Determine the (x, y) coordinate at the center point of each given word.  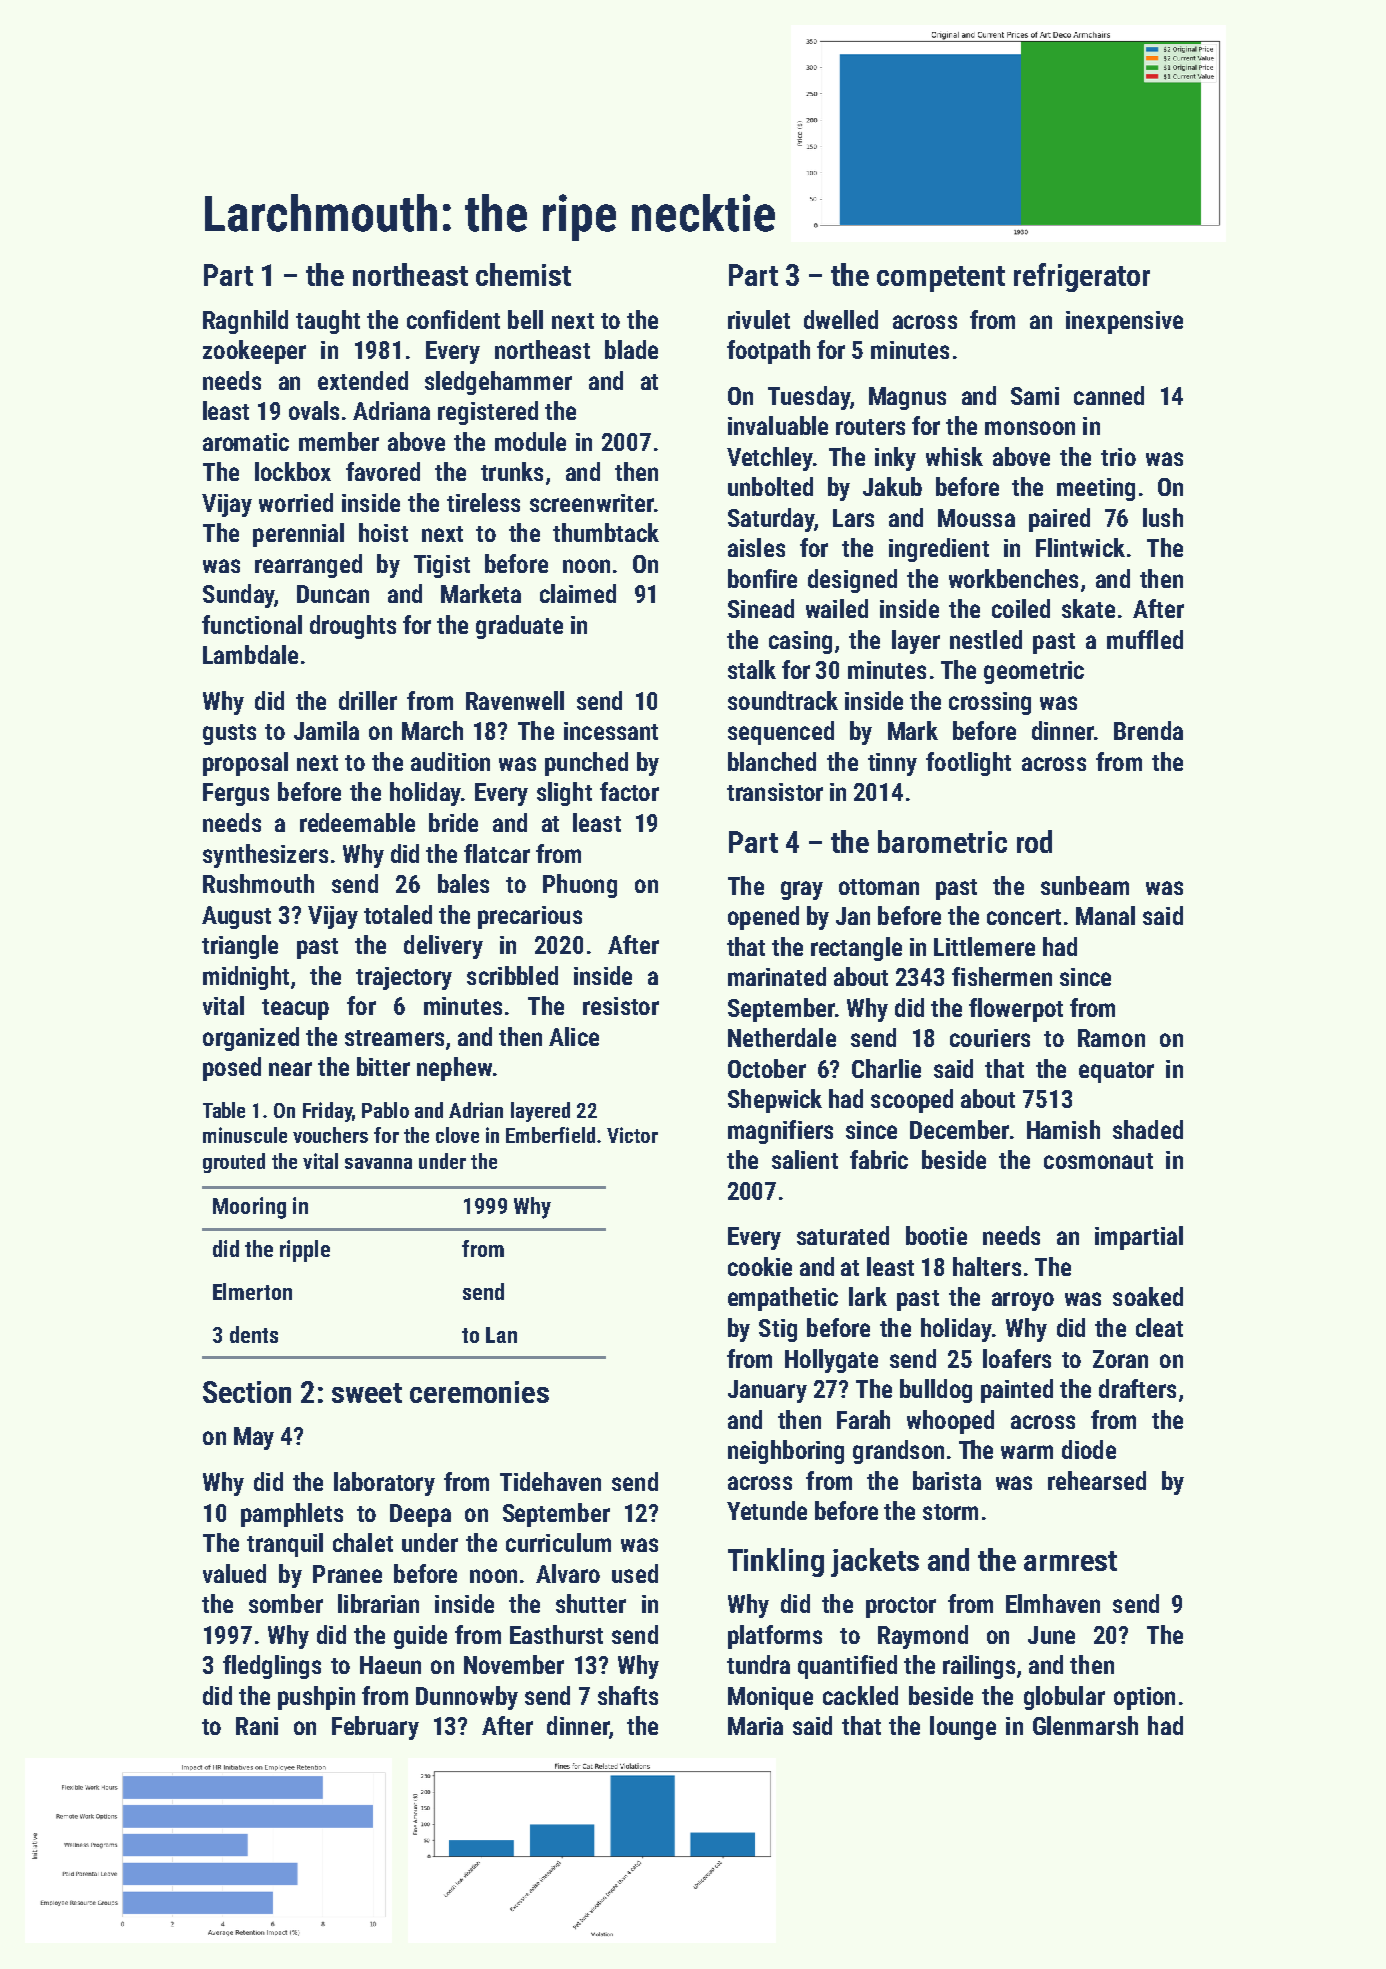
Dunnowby (467, 1698)
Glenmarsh (1085, 1725)
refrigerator (1082, 277)
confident (453, 319)
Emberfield (550, 1135)
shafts (628, 1695)
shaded (1148, 1129)
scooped (912, 1101)
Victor (632, 1135)
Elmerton (252, 1291)
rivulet (759, 319)
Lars (853, 518)
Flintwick (1080, 547)
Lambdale (250, 654)
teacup (295, 1009)
